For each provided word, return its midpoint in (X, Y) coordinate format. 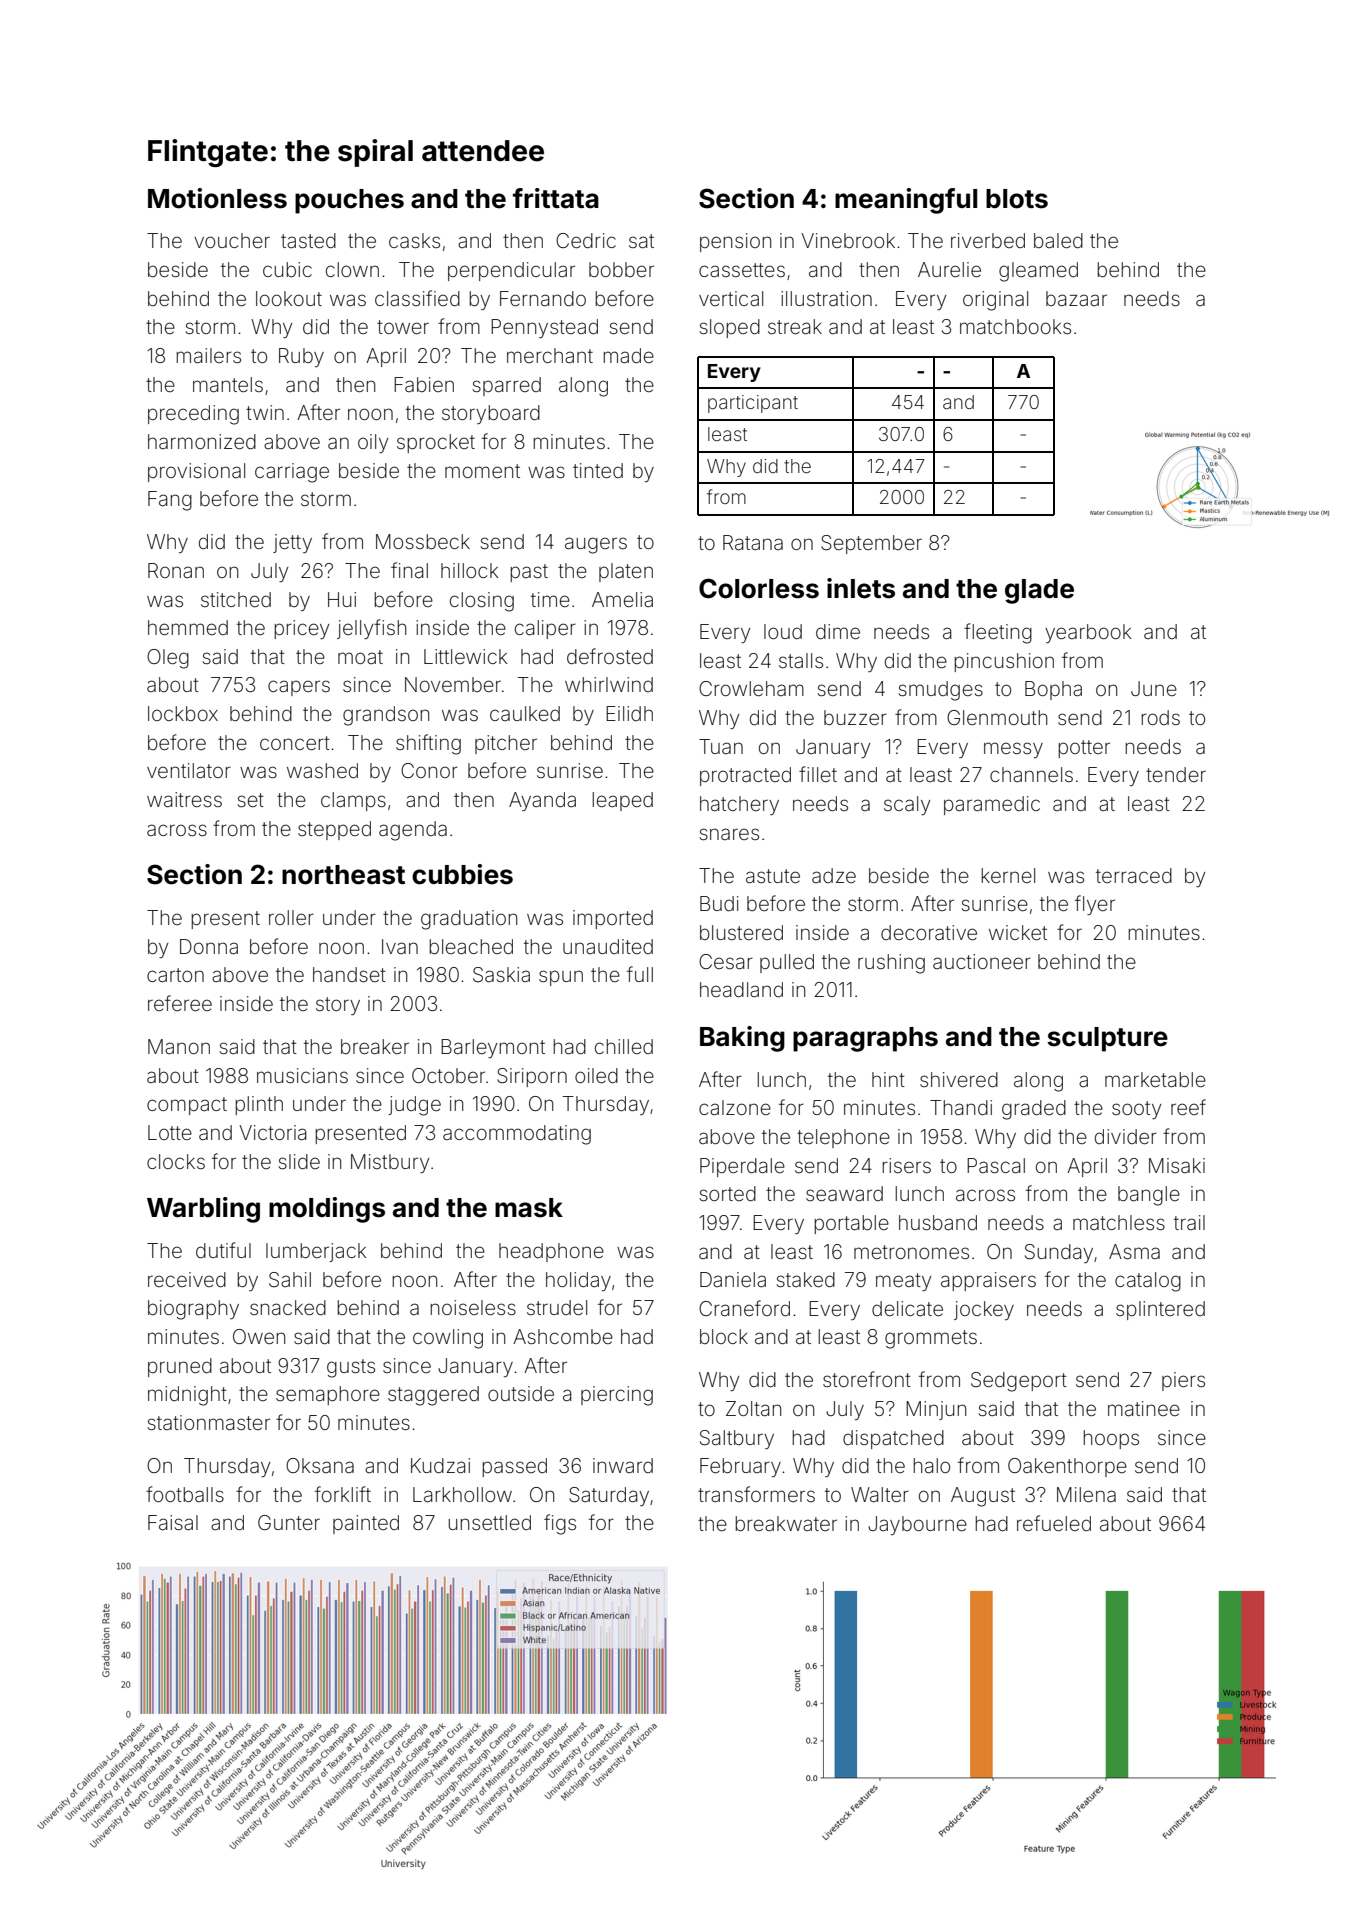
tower (403, 327)
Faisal (173, 1522)
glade (1039, 591)
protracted (745, 776)
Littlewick (465, 656)
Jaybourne (917, 1525)
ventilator (189, 770)
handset (349, 974)
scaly (907, 805)
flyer (1095, 905)
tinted (598, 470)
